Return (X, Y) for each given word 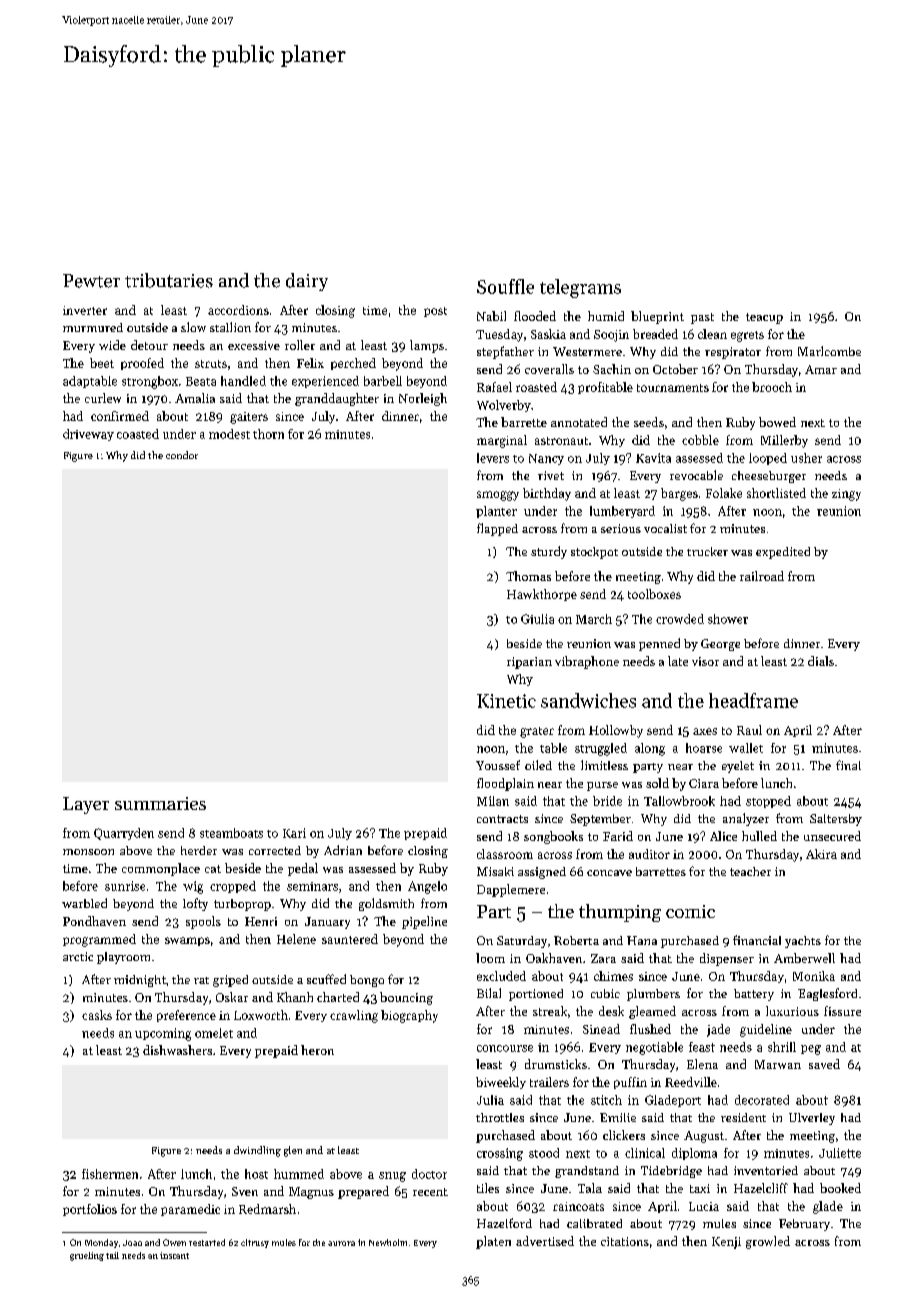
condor (182, 455)
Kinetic (506, 701)
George (720, 645)
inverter (85, 310)
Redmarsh (267, 1209)
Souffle (505, 286)
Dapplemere (511, 890)
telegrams (580, 288)
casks (97, 1015)
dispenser (727, 959)
